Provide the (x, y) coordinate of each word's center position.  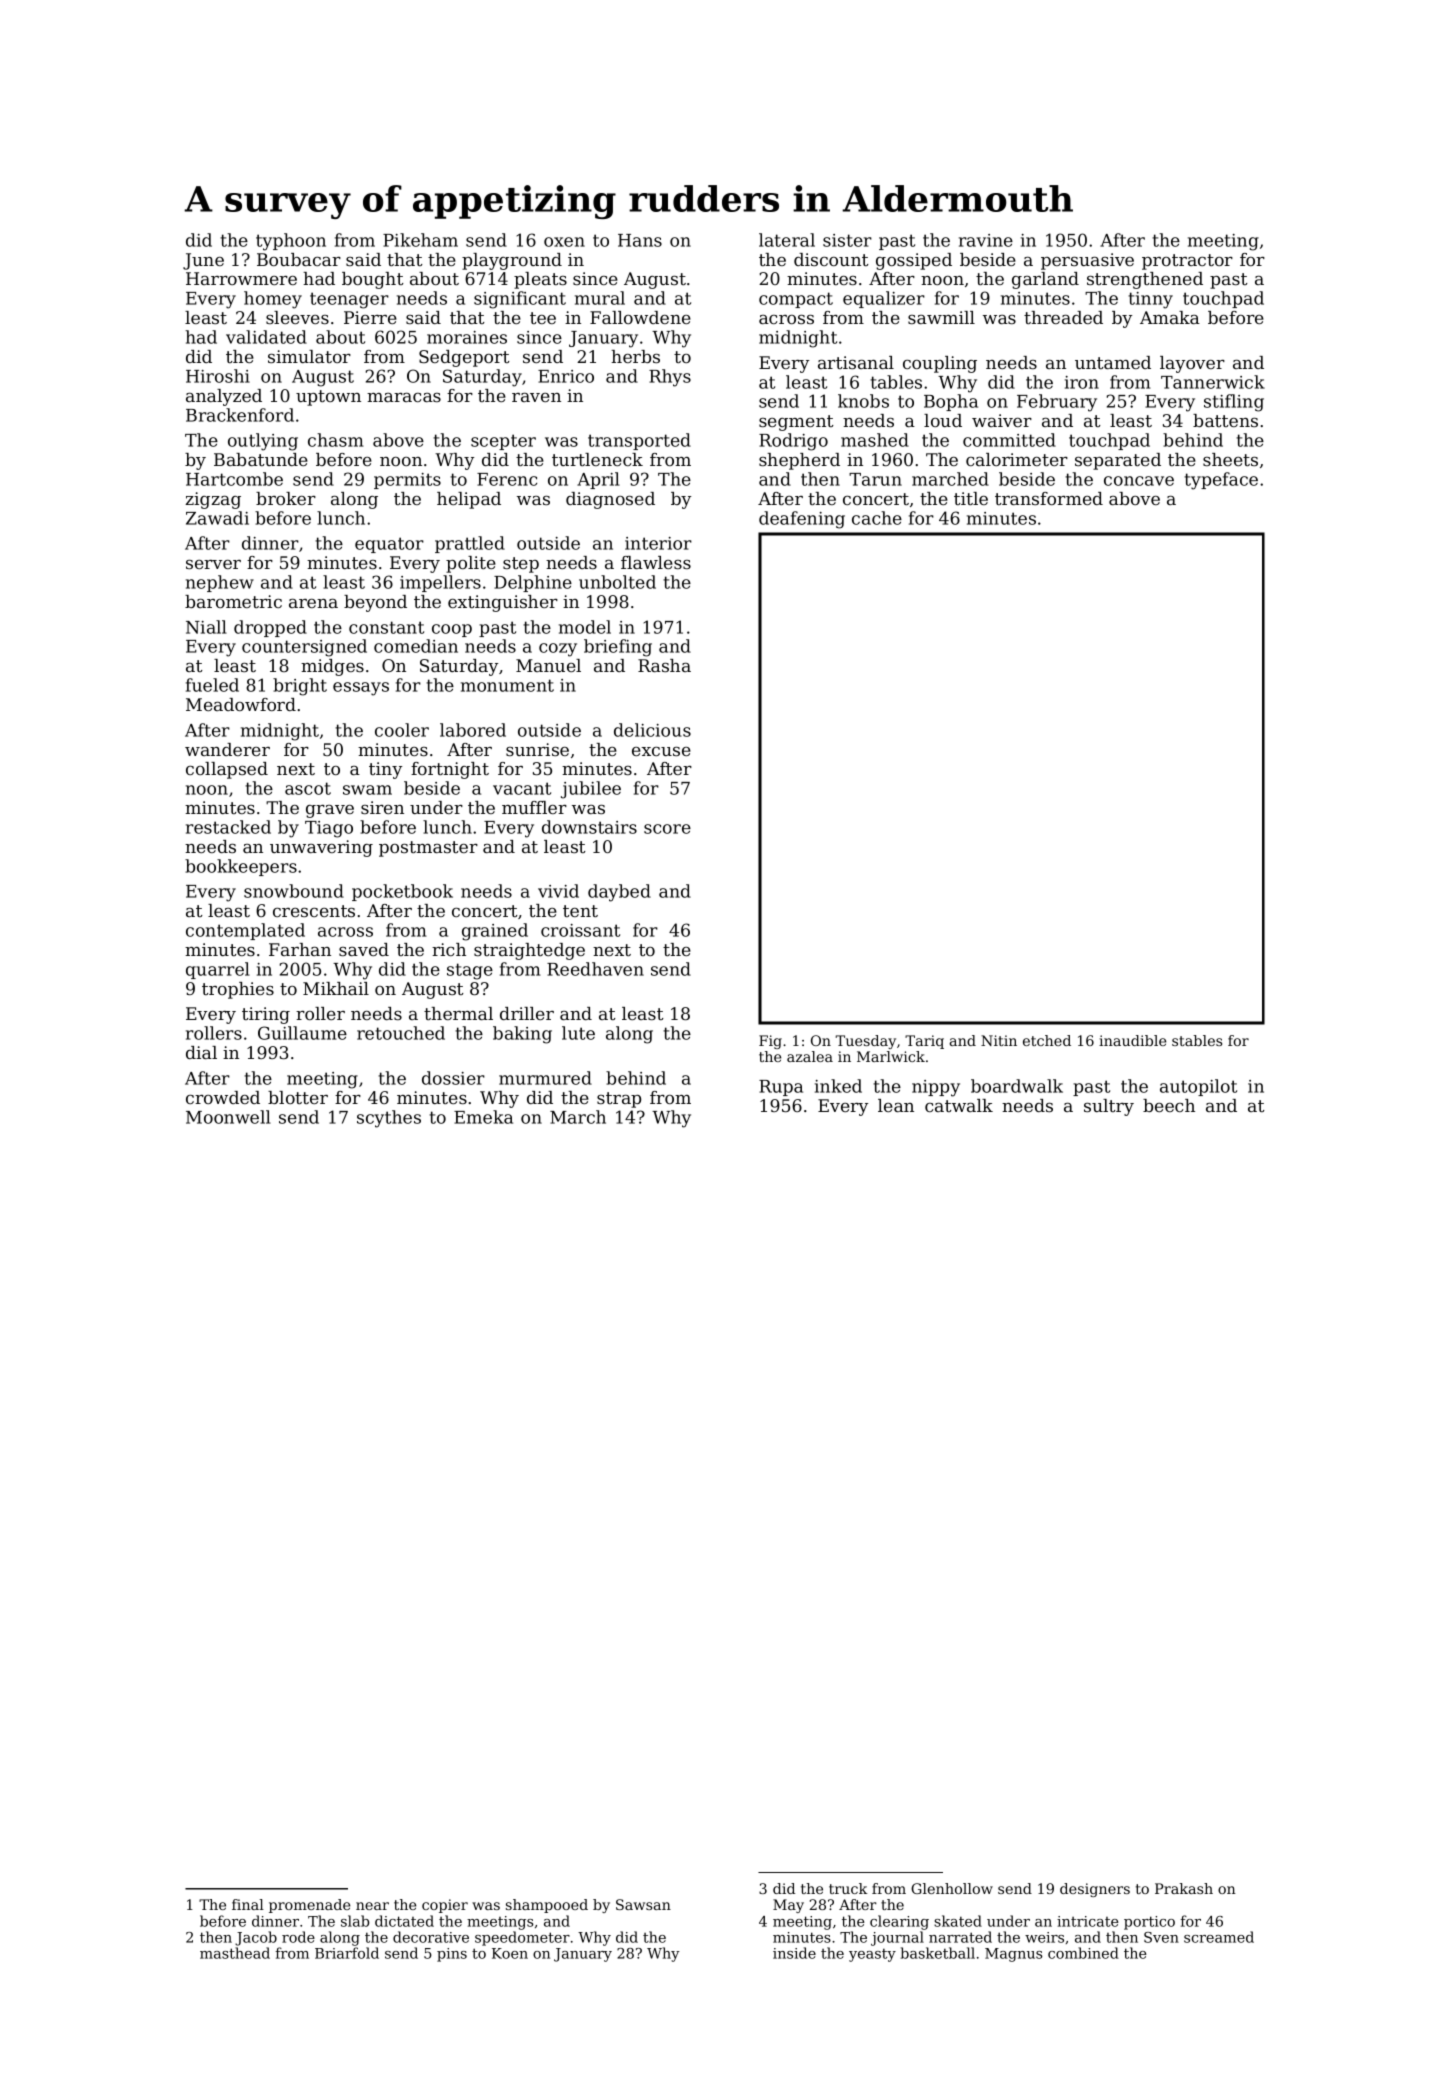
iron (1082, 382)
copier (445, 1906)
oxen (564, 242)
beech (1169, 1105)
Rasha (664, 665)
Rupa (781, 1088)
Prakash (1184, 1888)
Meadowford (241, 704)
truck (848, 1888)
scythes (389, 1119)
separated (1118, 461)
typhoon (291, 242)
